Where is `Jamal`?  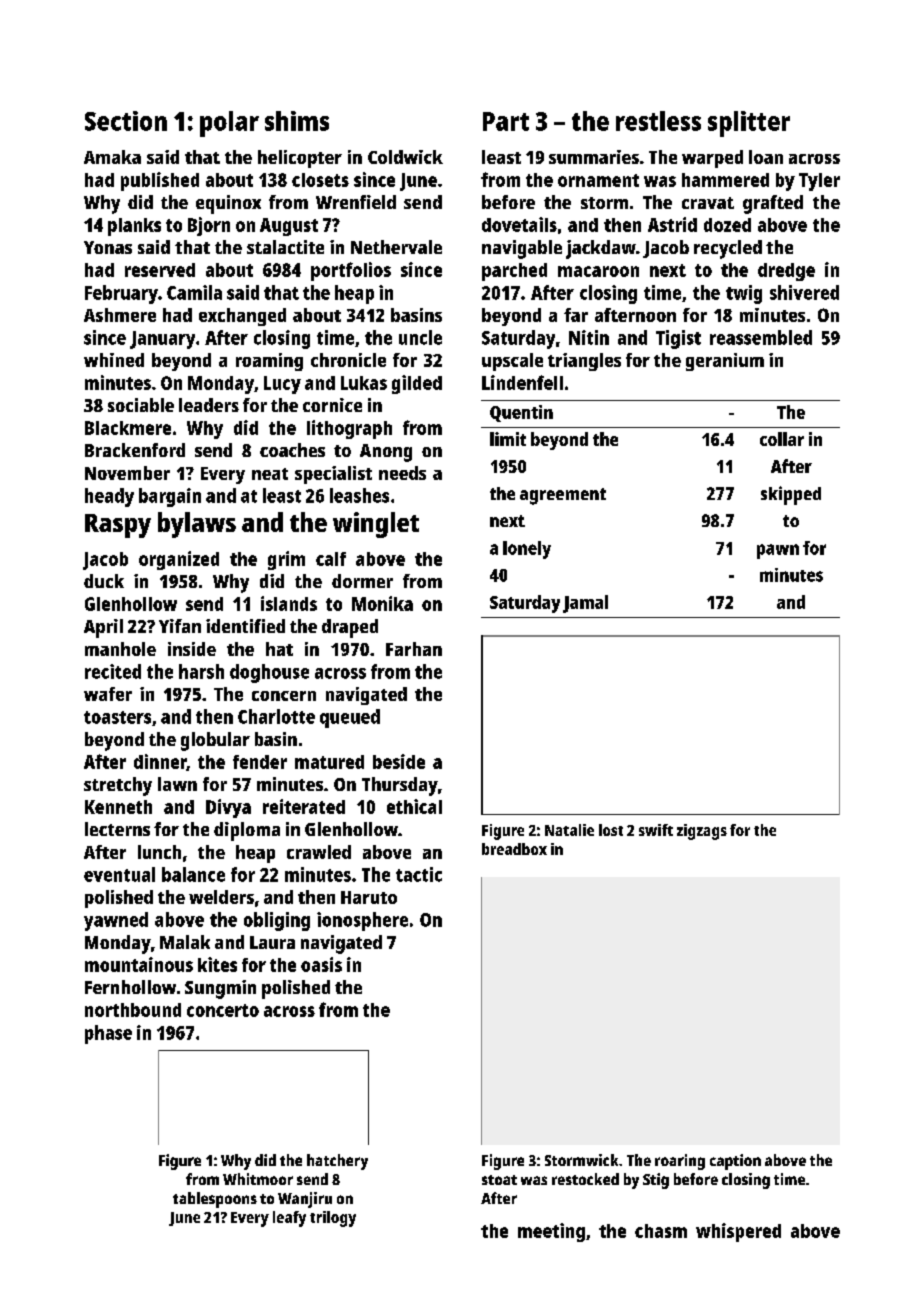
Jamal is located at coordinates (585, 604).
